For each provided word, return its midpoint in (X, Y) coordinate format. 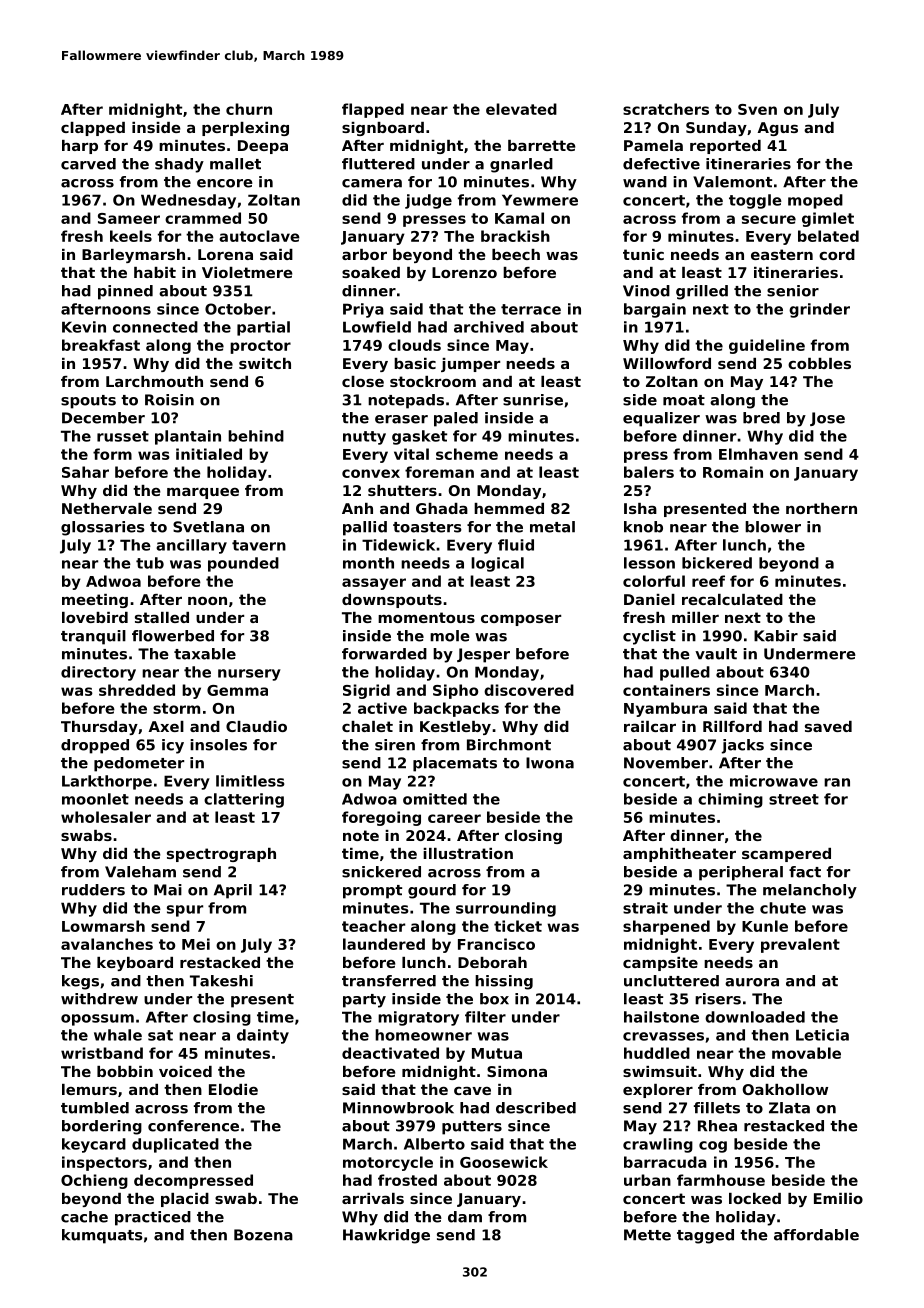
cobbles (819, 363)
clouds (414, 345)
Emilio (838, 1198)
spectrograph (221, 855)
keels (131, 236)
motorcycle (388, 1163)
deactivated (390, 1053)
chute (783, 908)
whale (118, 1035)
